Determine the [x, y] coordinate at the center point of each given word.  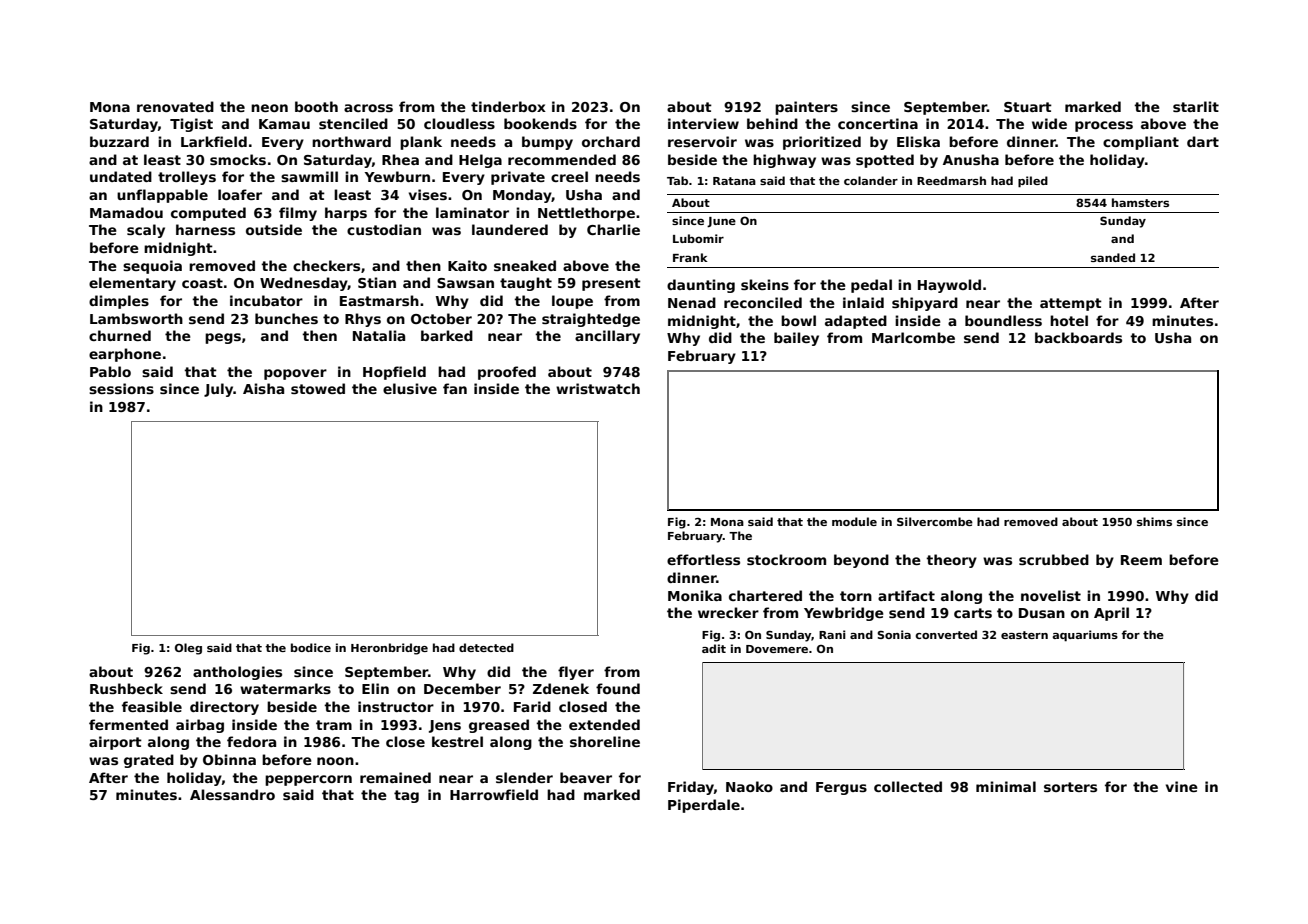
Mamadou [126, 212]
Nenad [692, 302]
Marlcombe [913, 337]
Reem [1141, 560]
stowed [318, 388]
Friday [691, 788]
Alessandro [232, 794]
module [854, 521]
